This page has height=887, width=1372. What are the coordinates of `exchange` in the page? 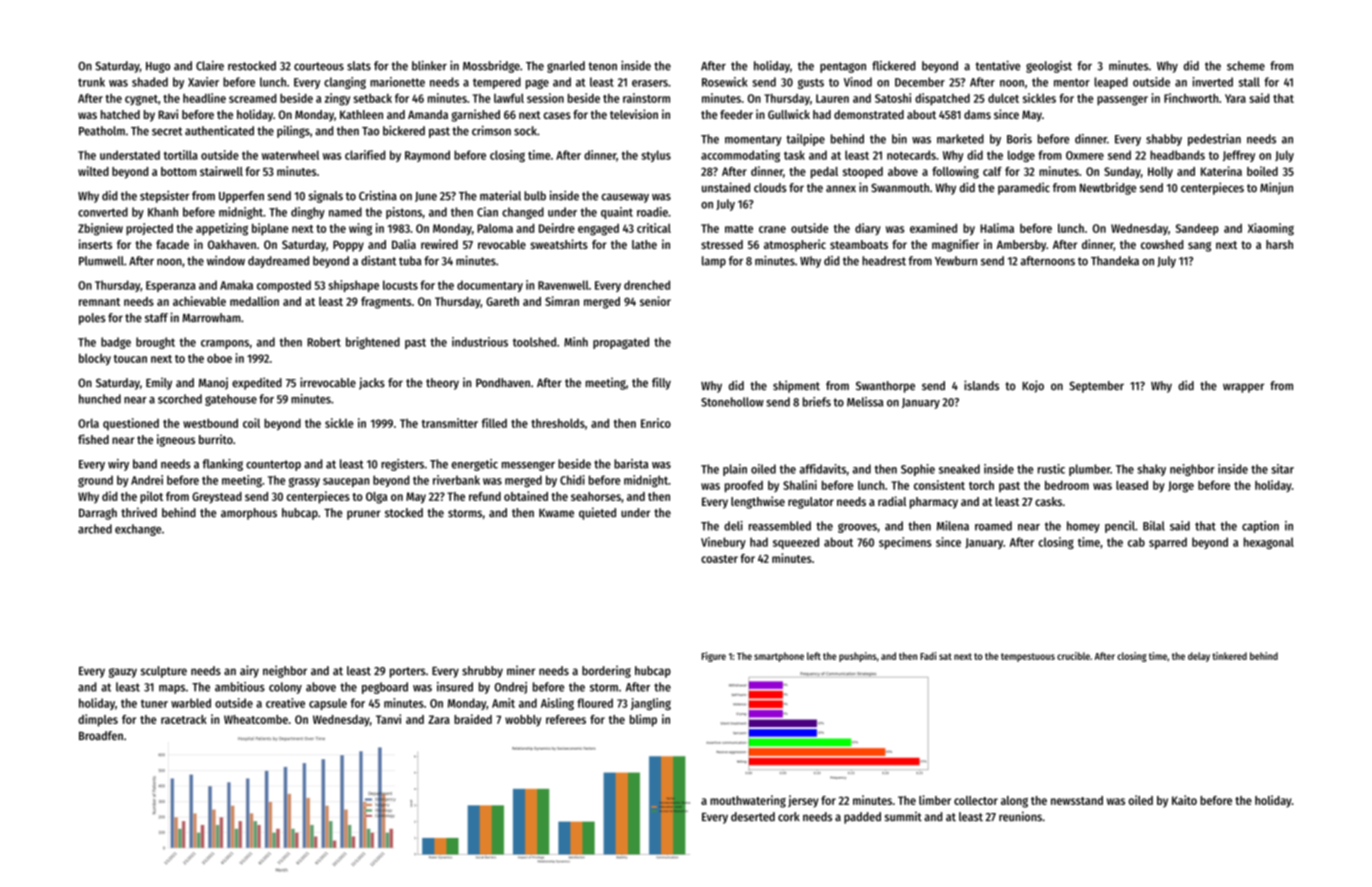 It's located at (138, 530).
